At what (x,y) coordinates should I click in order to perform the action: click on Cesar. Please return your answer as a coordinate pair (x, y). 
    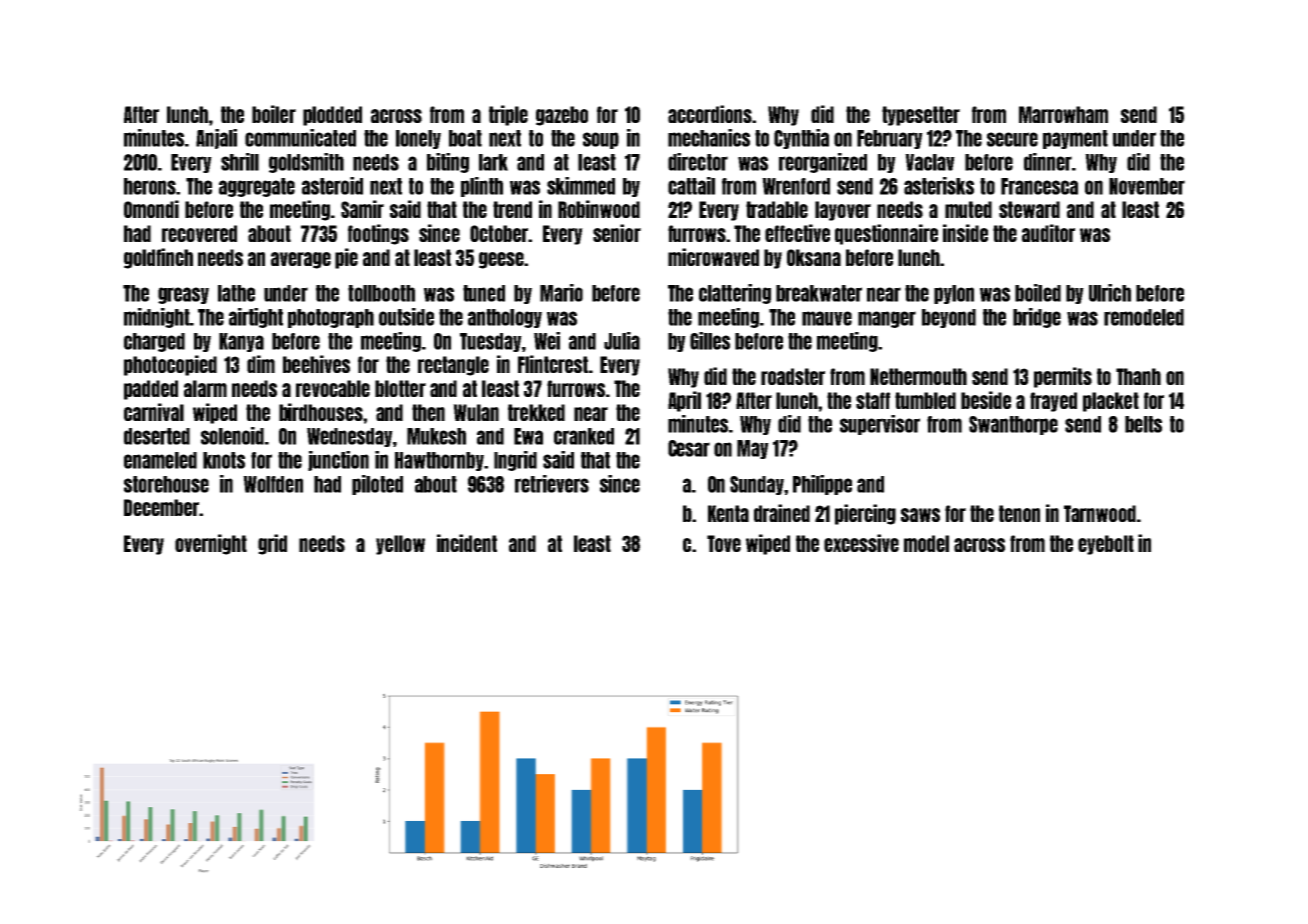
    Looking at the image, I should click on (689, 448).
